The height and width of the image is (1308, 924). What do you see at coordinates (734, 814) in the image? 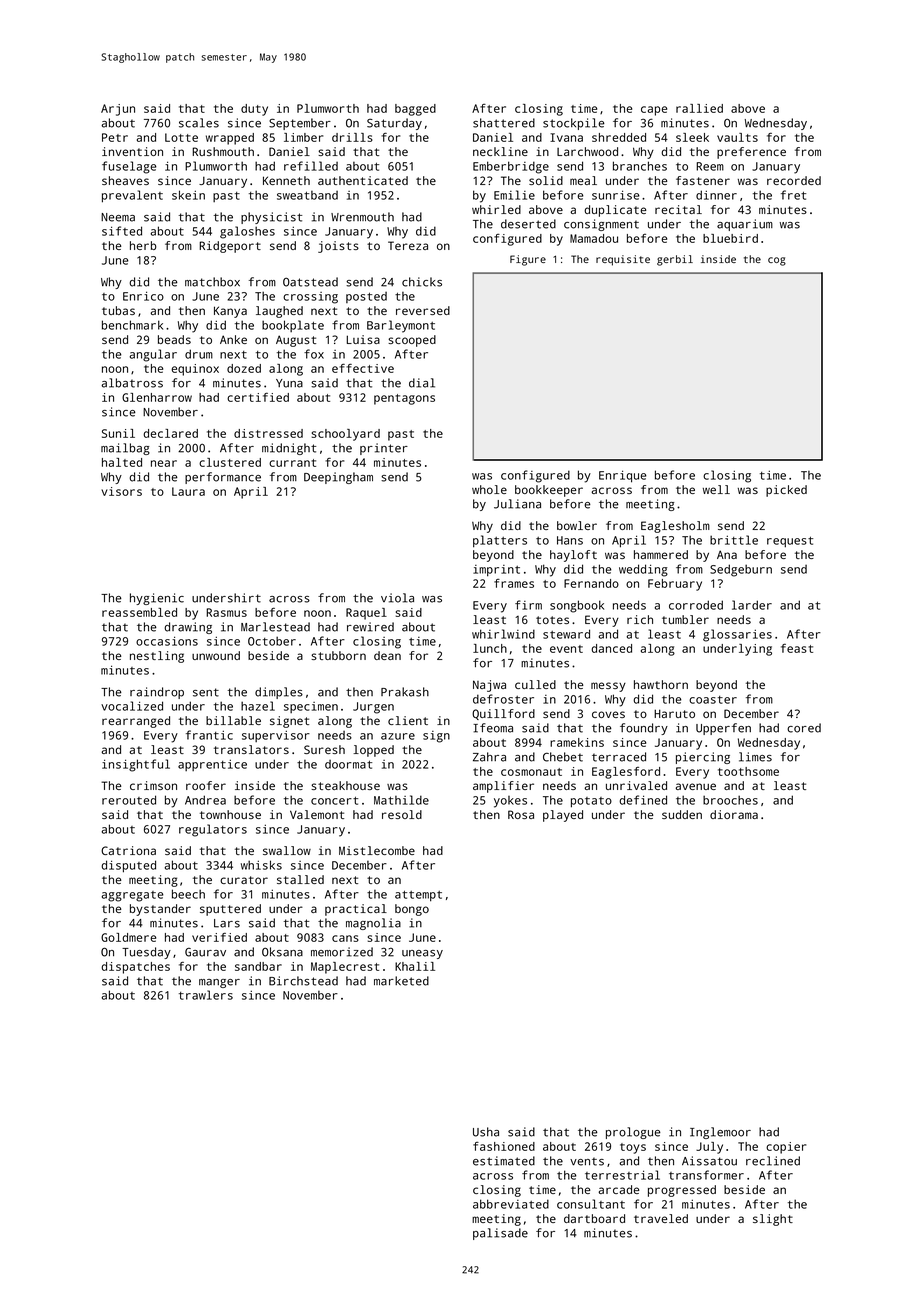
I see `diorama` at bounding box center [734, 814].
